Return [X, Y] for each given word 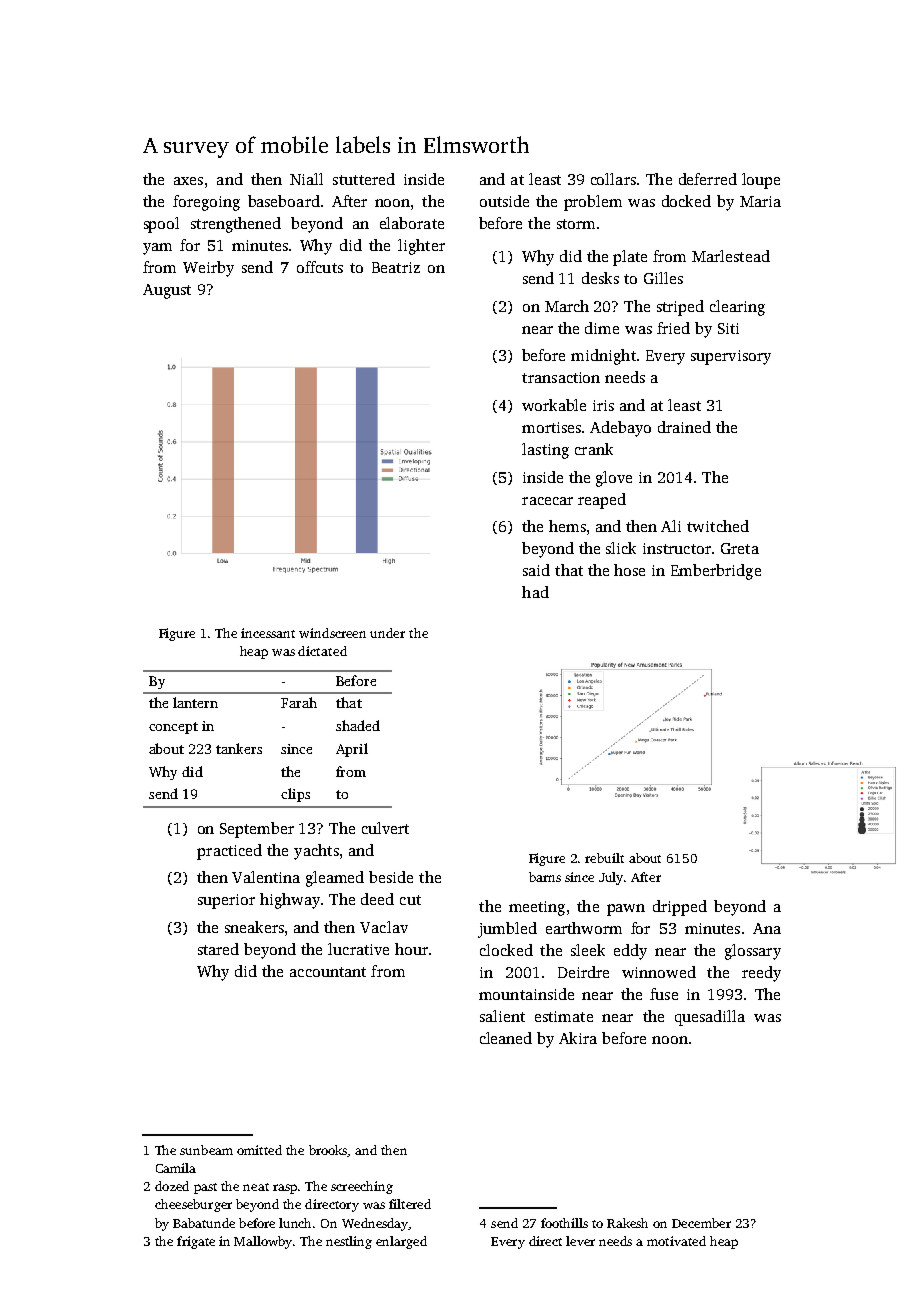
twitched [718, 526]
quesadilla [710, 1018]
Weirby [208, 269]
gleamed [335, 879]
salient [502, 1016]
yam [157, 249]
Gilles [663, 278]
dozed [172, 1186]
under [387, 633]
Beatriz [396, 267]
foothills [564, 1223]
